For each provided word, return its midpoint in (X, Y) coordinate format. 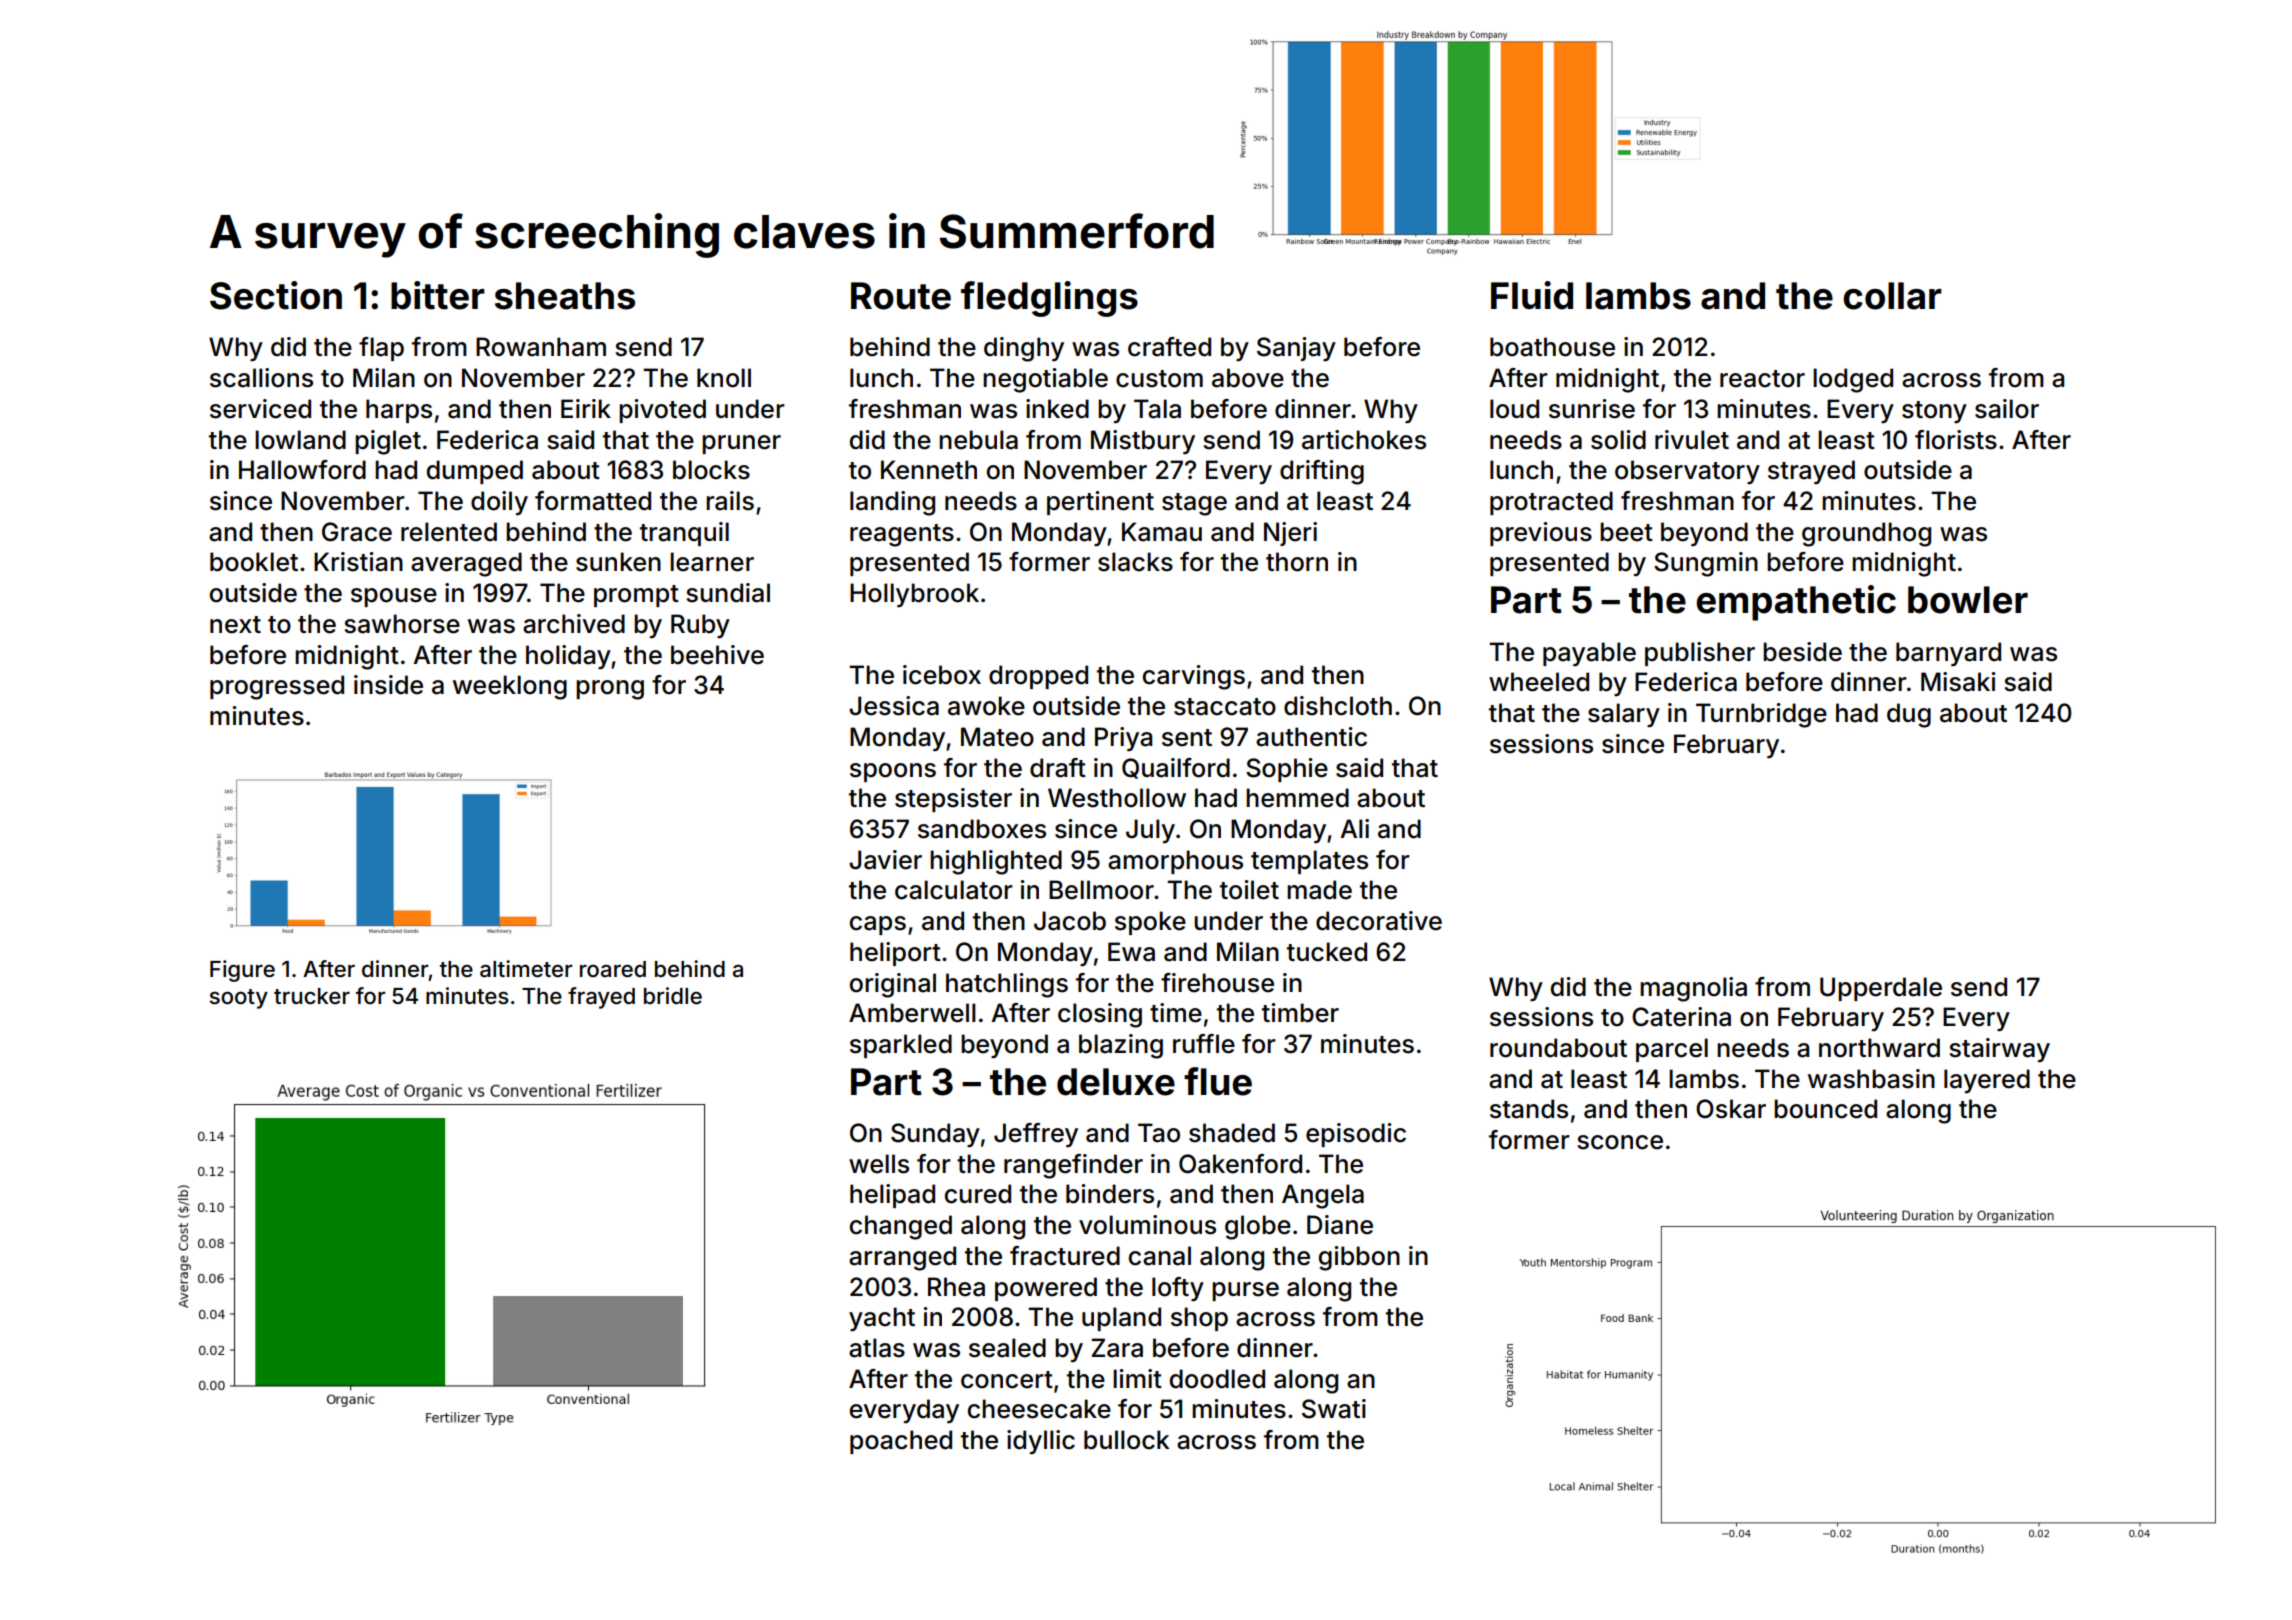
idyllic (1041, 1442)
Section (276, 295)
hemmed (1297, 798)
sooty (239, 999)
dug (1909, 715)
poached (901, 1442)
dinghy (1024, 349)
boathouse (1552, 347)
